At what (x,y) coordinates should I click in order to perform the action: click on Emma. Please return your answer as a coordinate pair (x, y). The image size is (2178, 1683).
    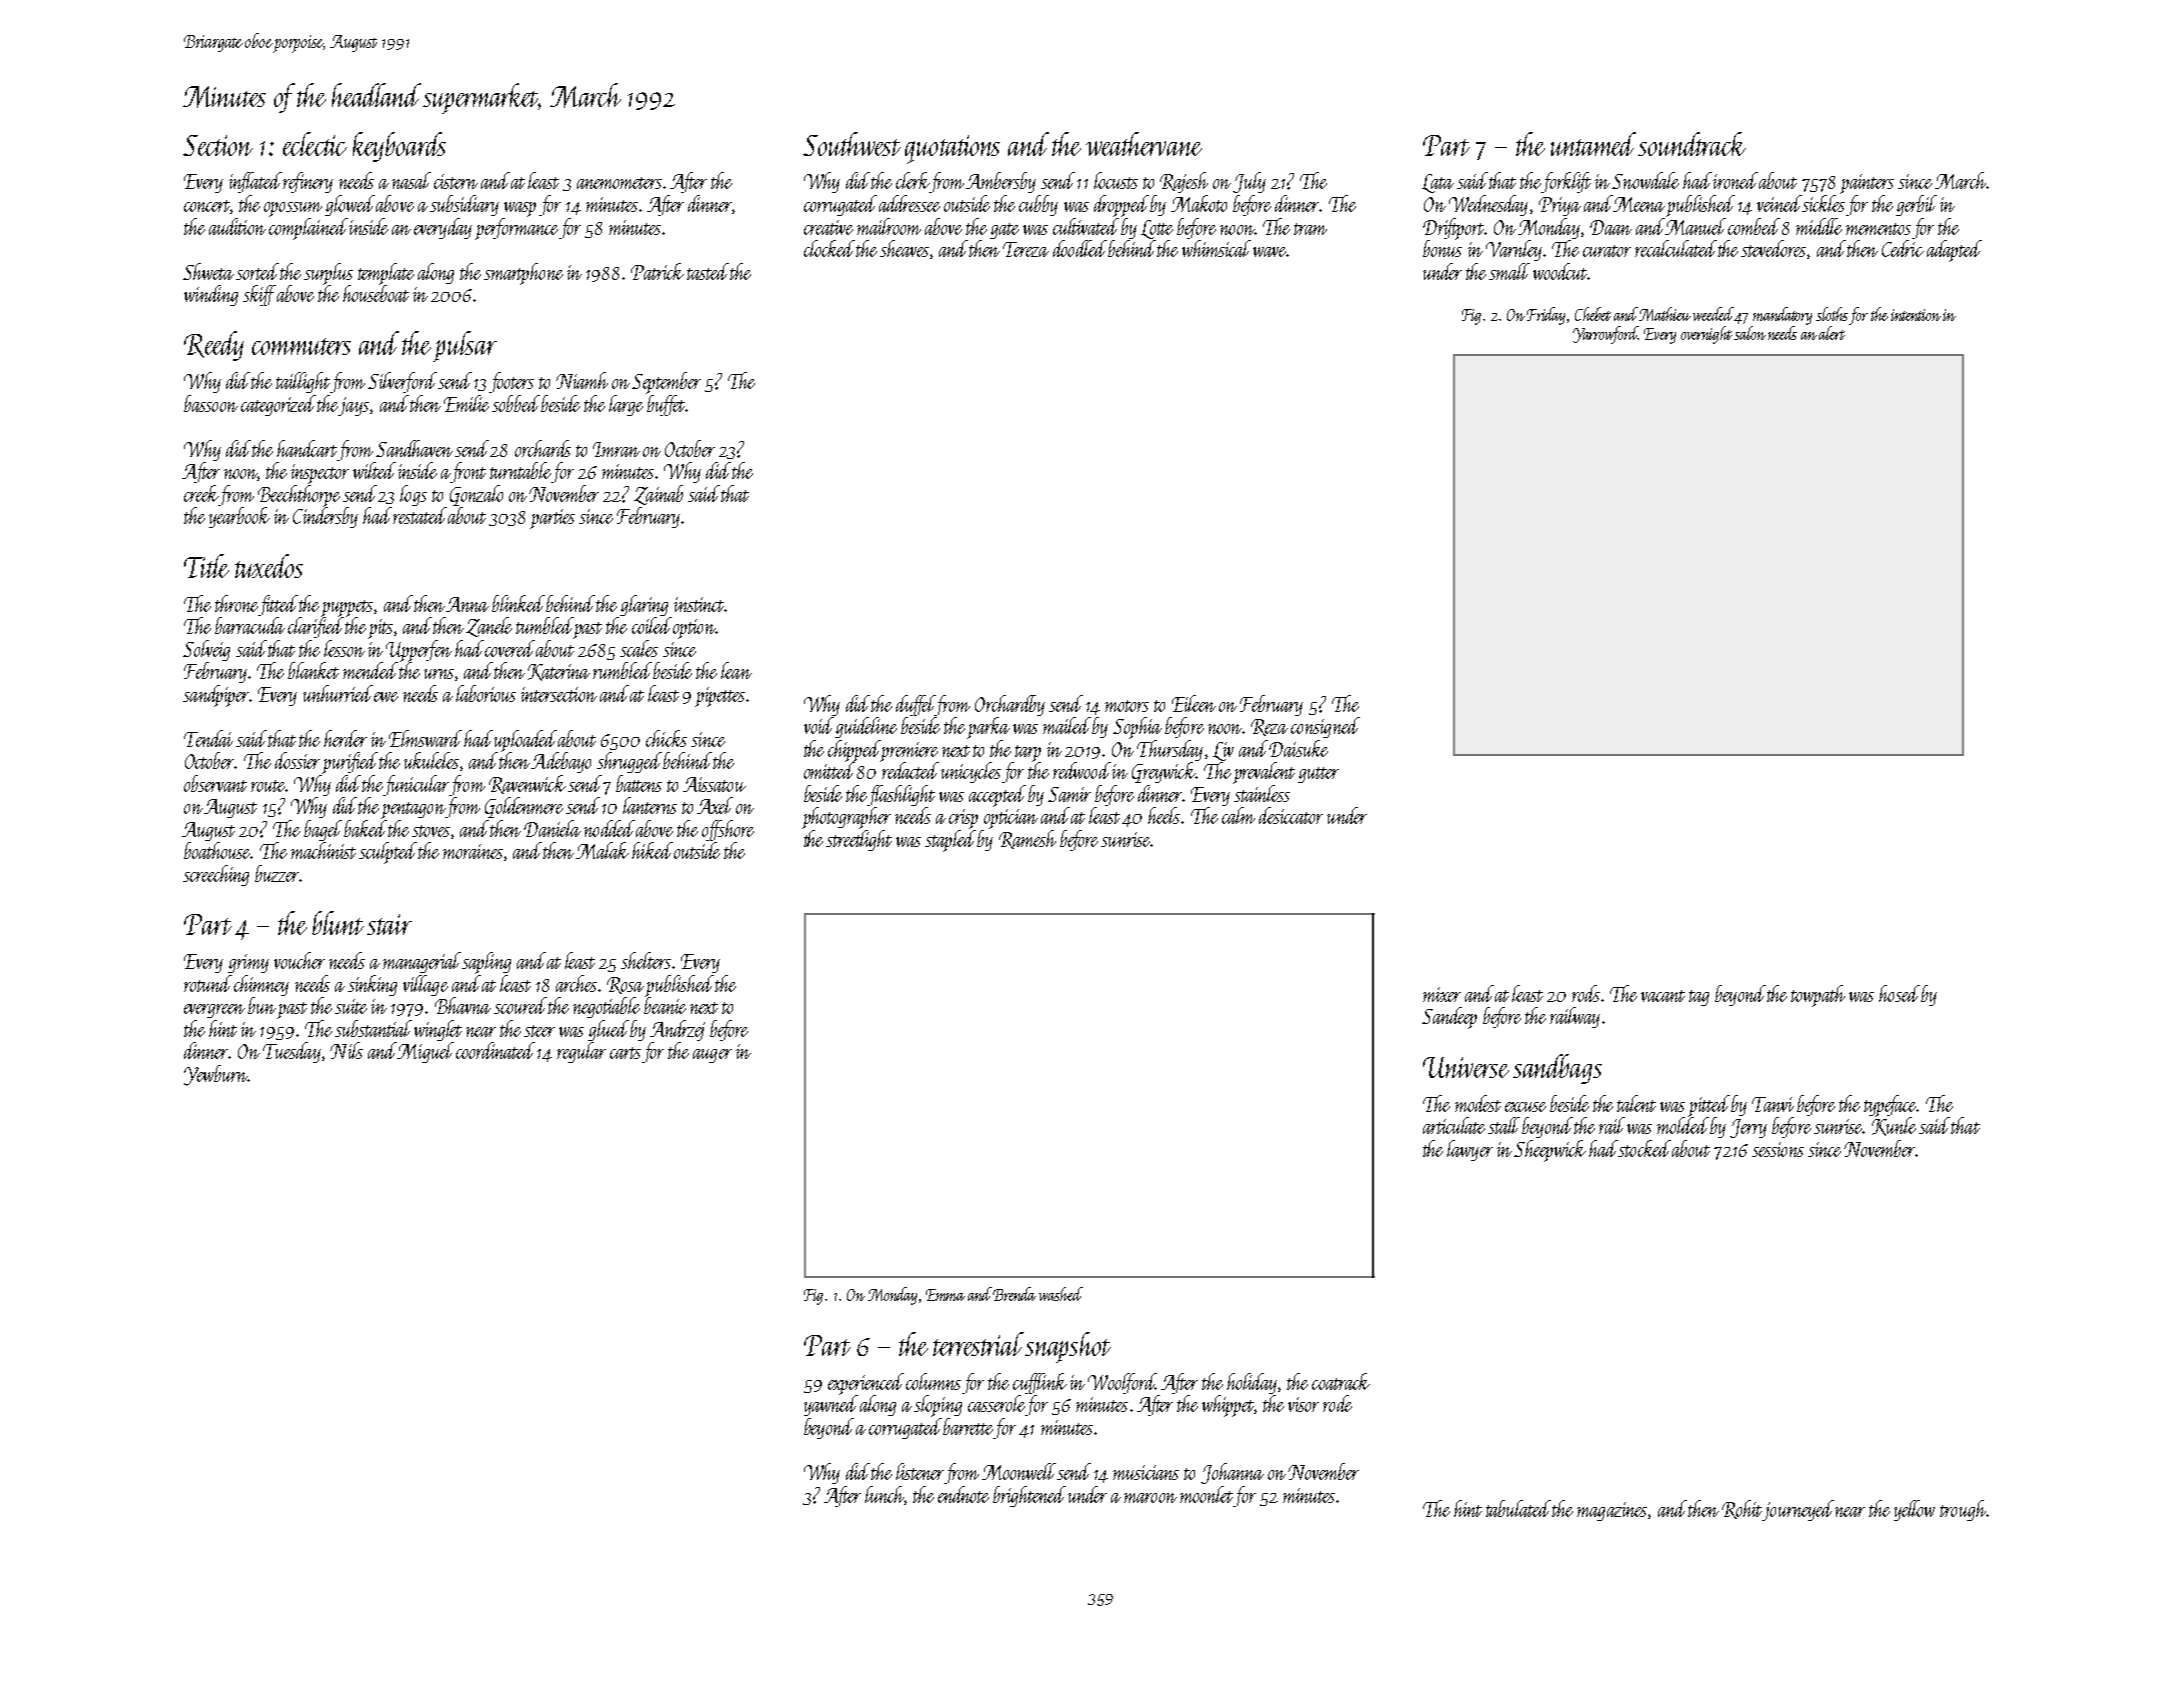
    Looking at the image, I should click on (945, 1295).
